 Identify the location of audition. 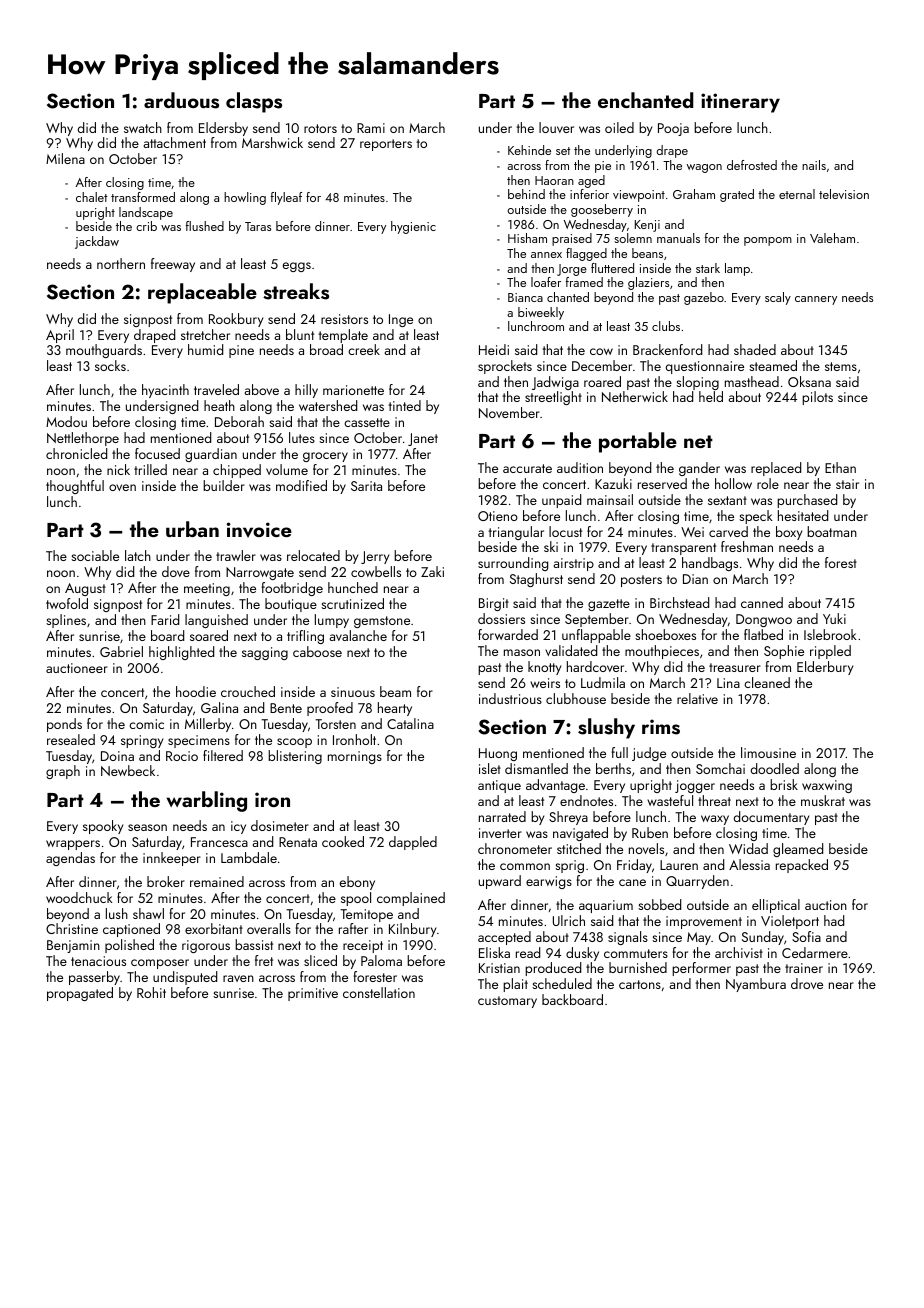
(580, 467).
